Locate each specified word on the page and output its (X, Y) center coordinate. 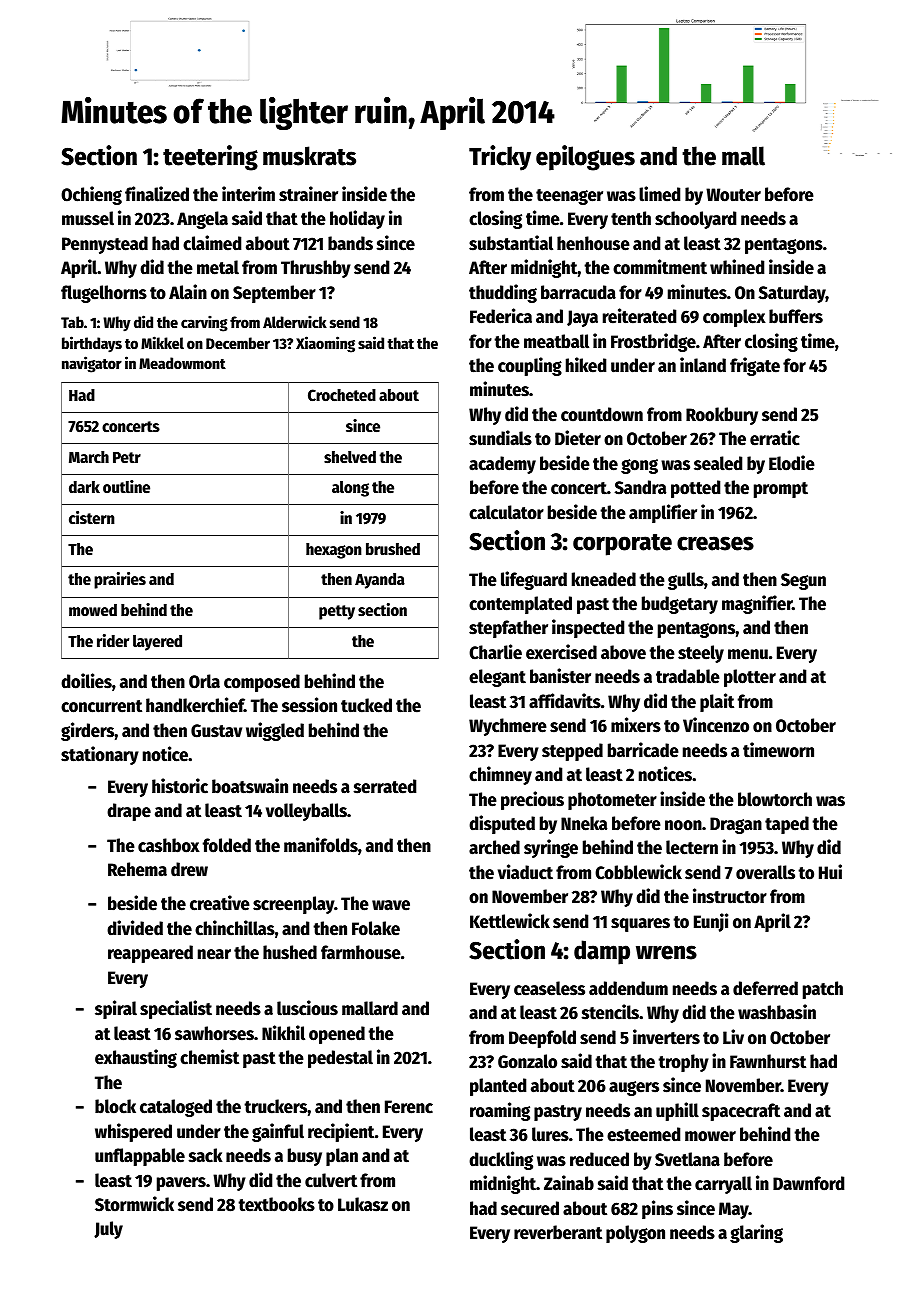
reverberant (558, 1232)
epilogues (585, 158)
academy (502, 465)
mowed (93, 610)
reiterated (639, 316)
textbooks (276, 1204)
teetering (210, 158)
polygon (635, 1234)
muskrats (309, 156)
